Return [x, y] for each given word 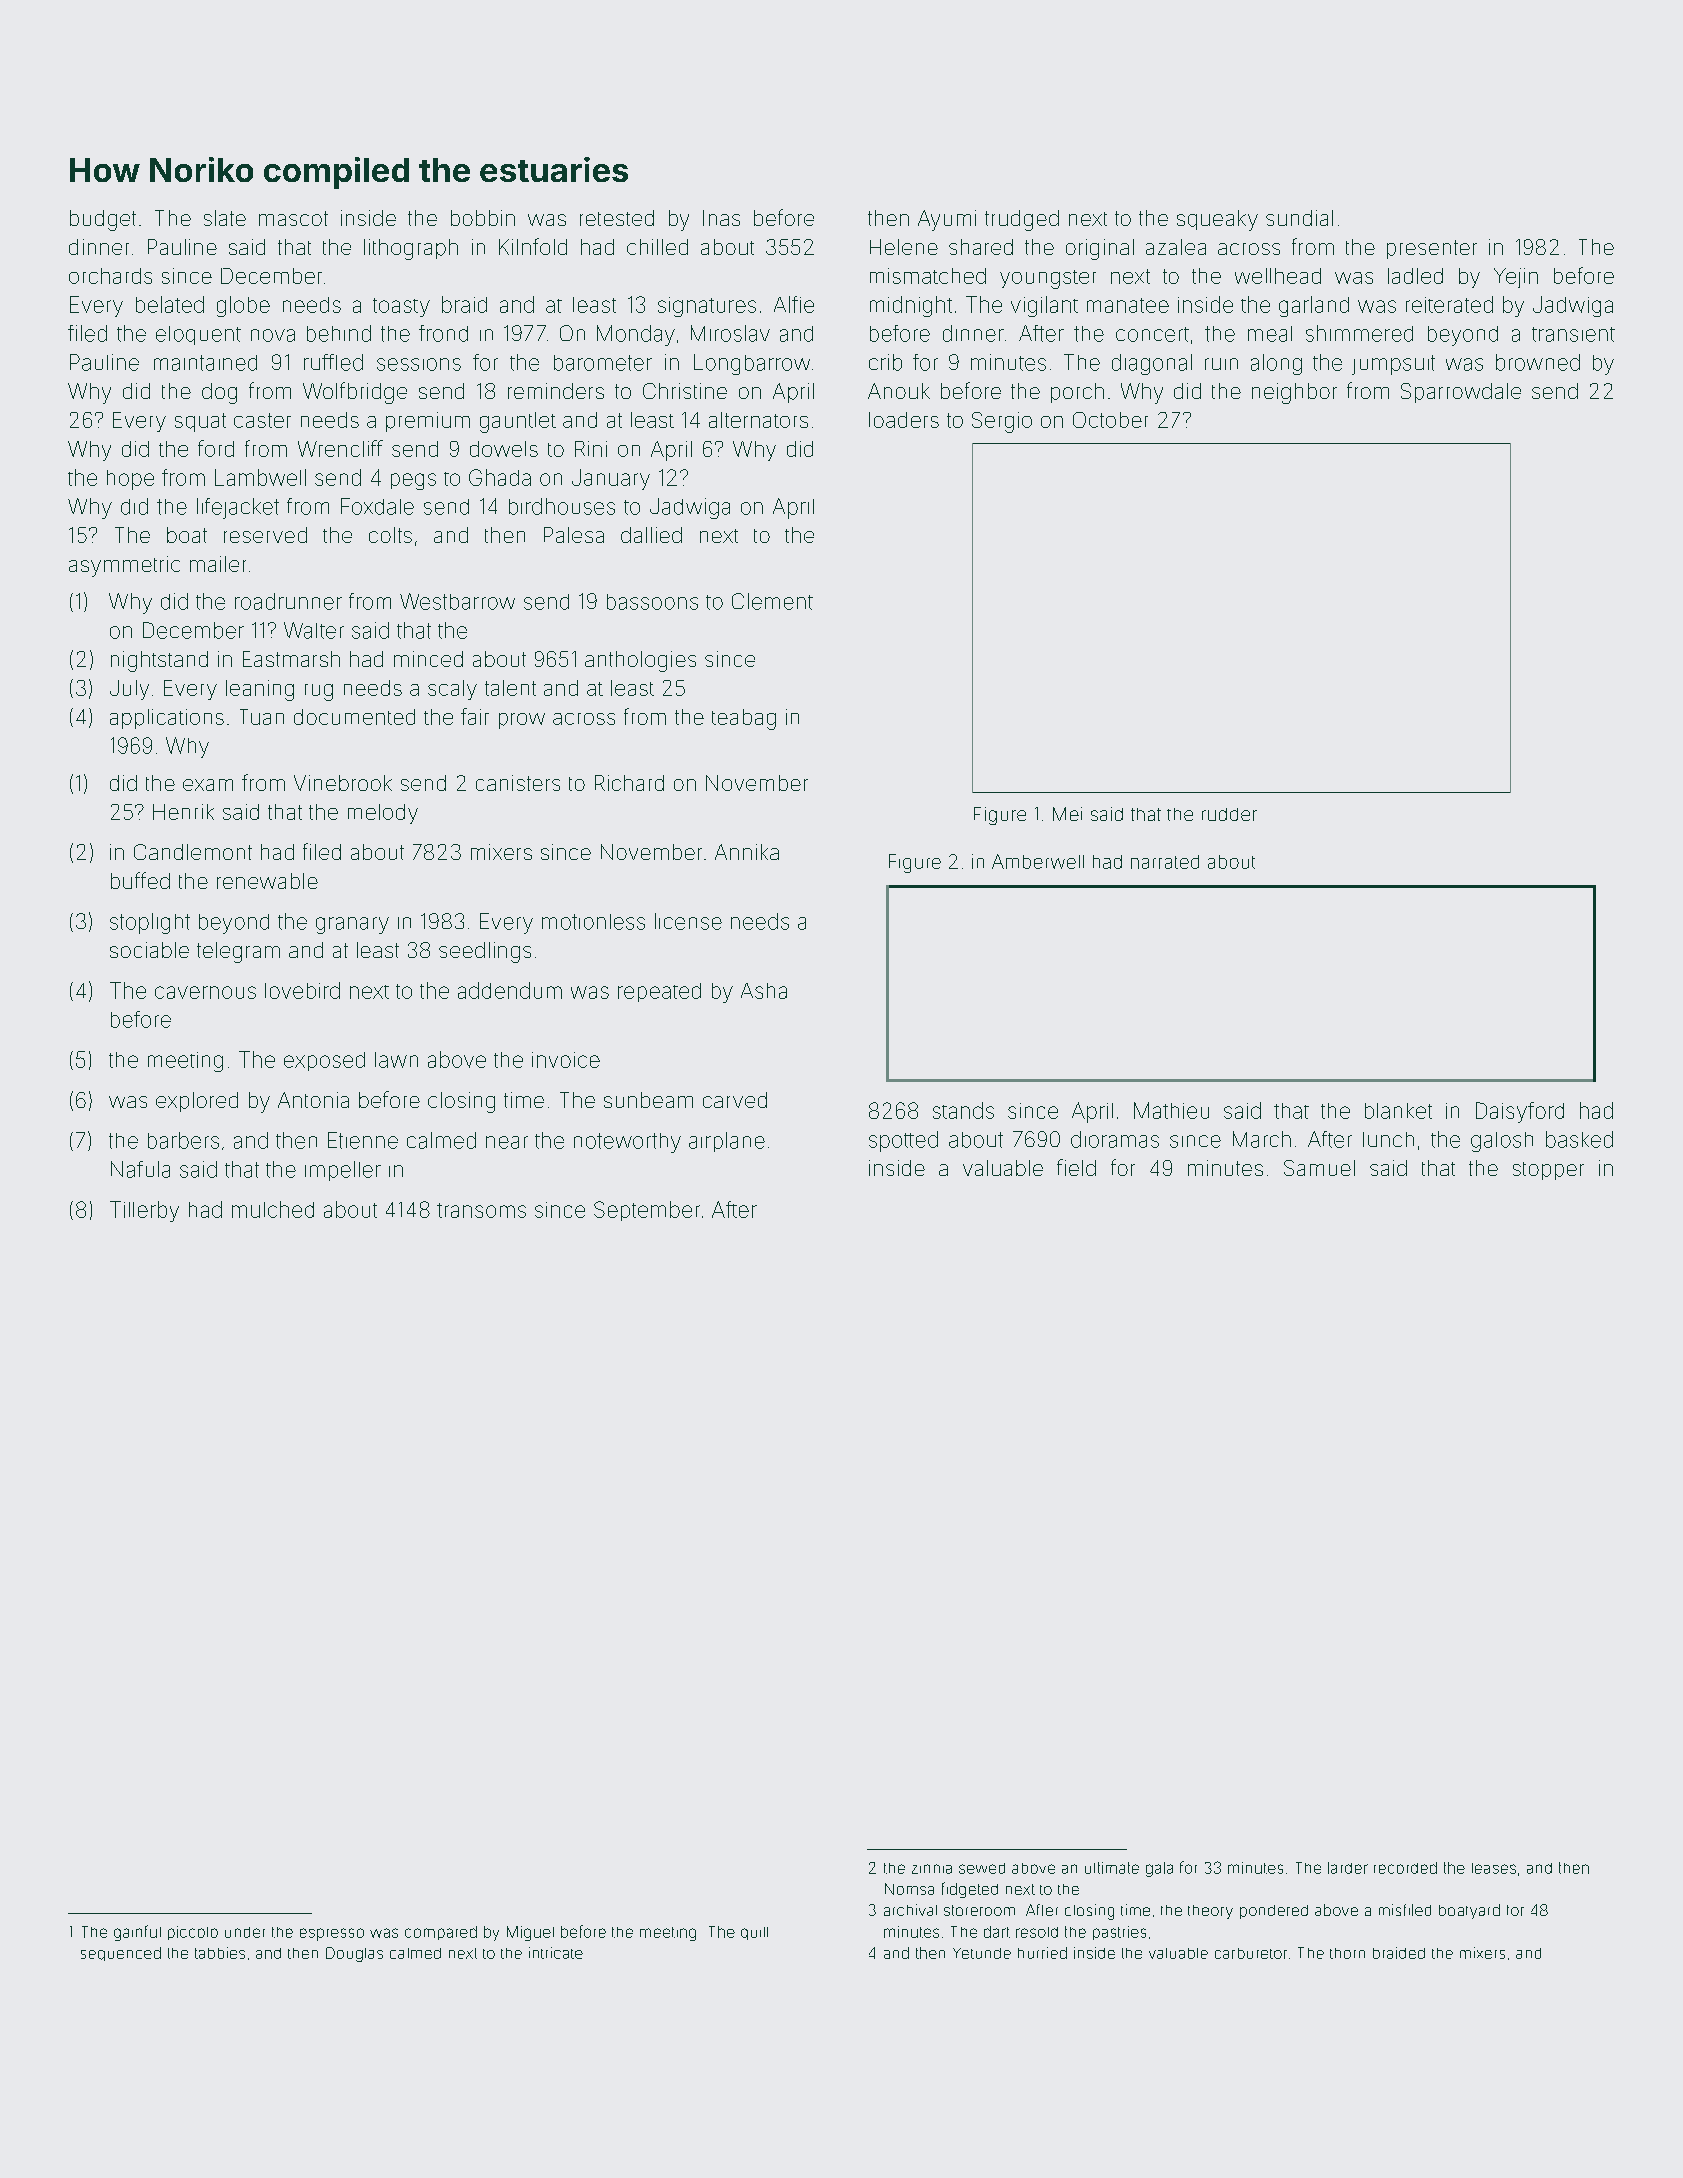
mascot [293, 218]
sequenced [121, 1954]
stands [963, 1110]
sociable [149, 950]
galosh [1502, 1142]
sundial [1299, 218]
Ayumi [947, 220]
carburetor [1251, 1953]
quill [754, 1933]
